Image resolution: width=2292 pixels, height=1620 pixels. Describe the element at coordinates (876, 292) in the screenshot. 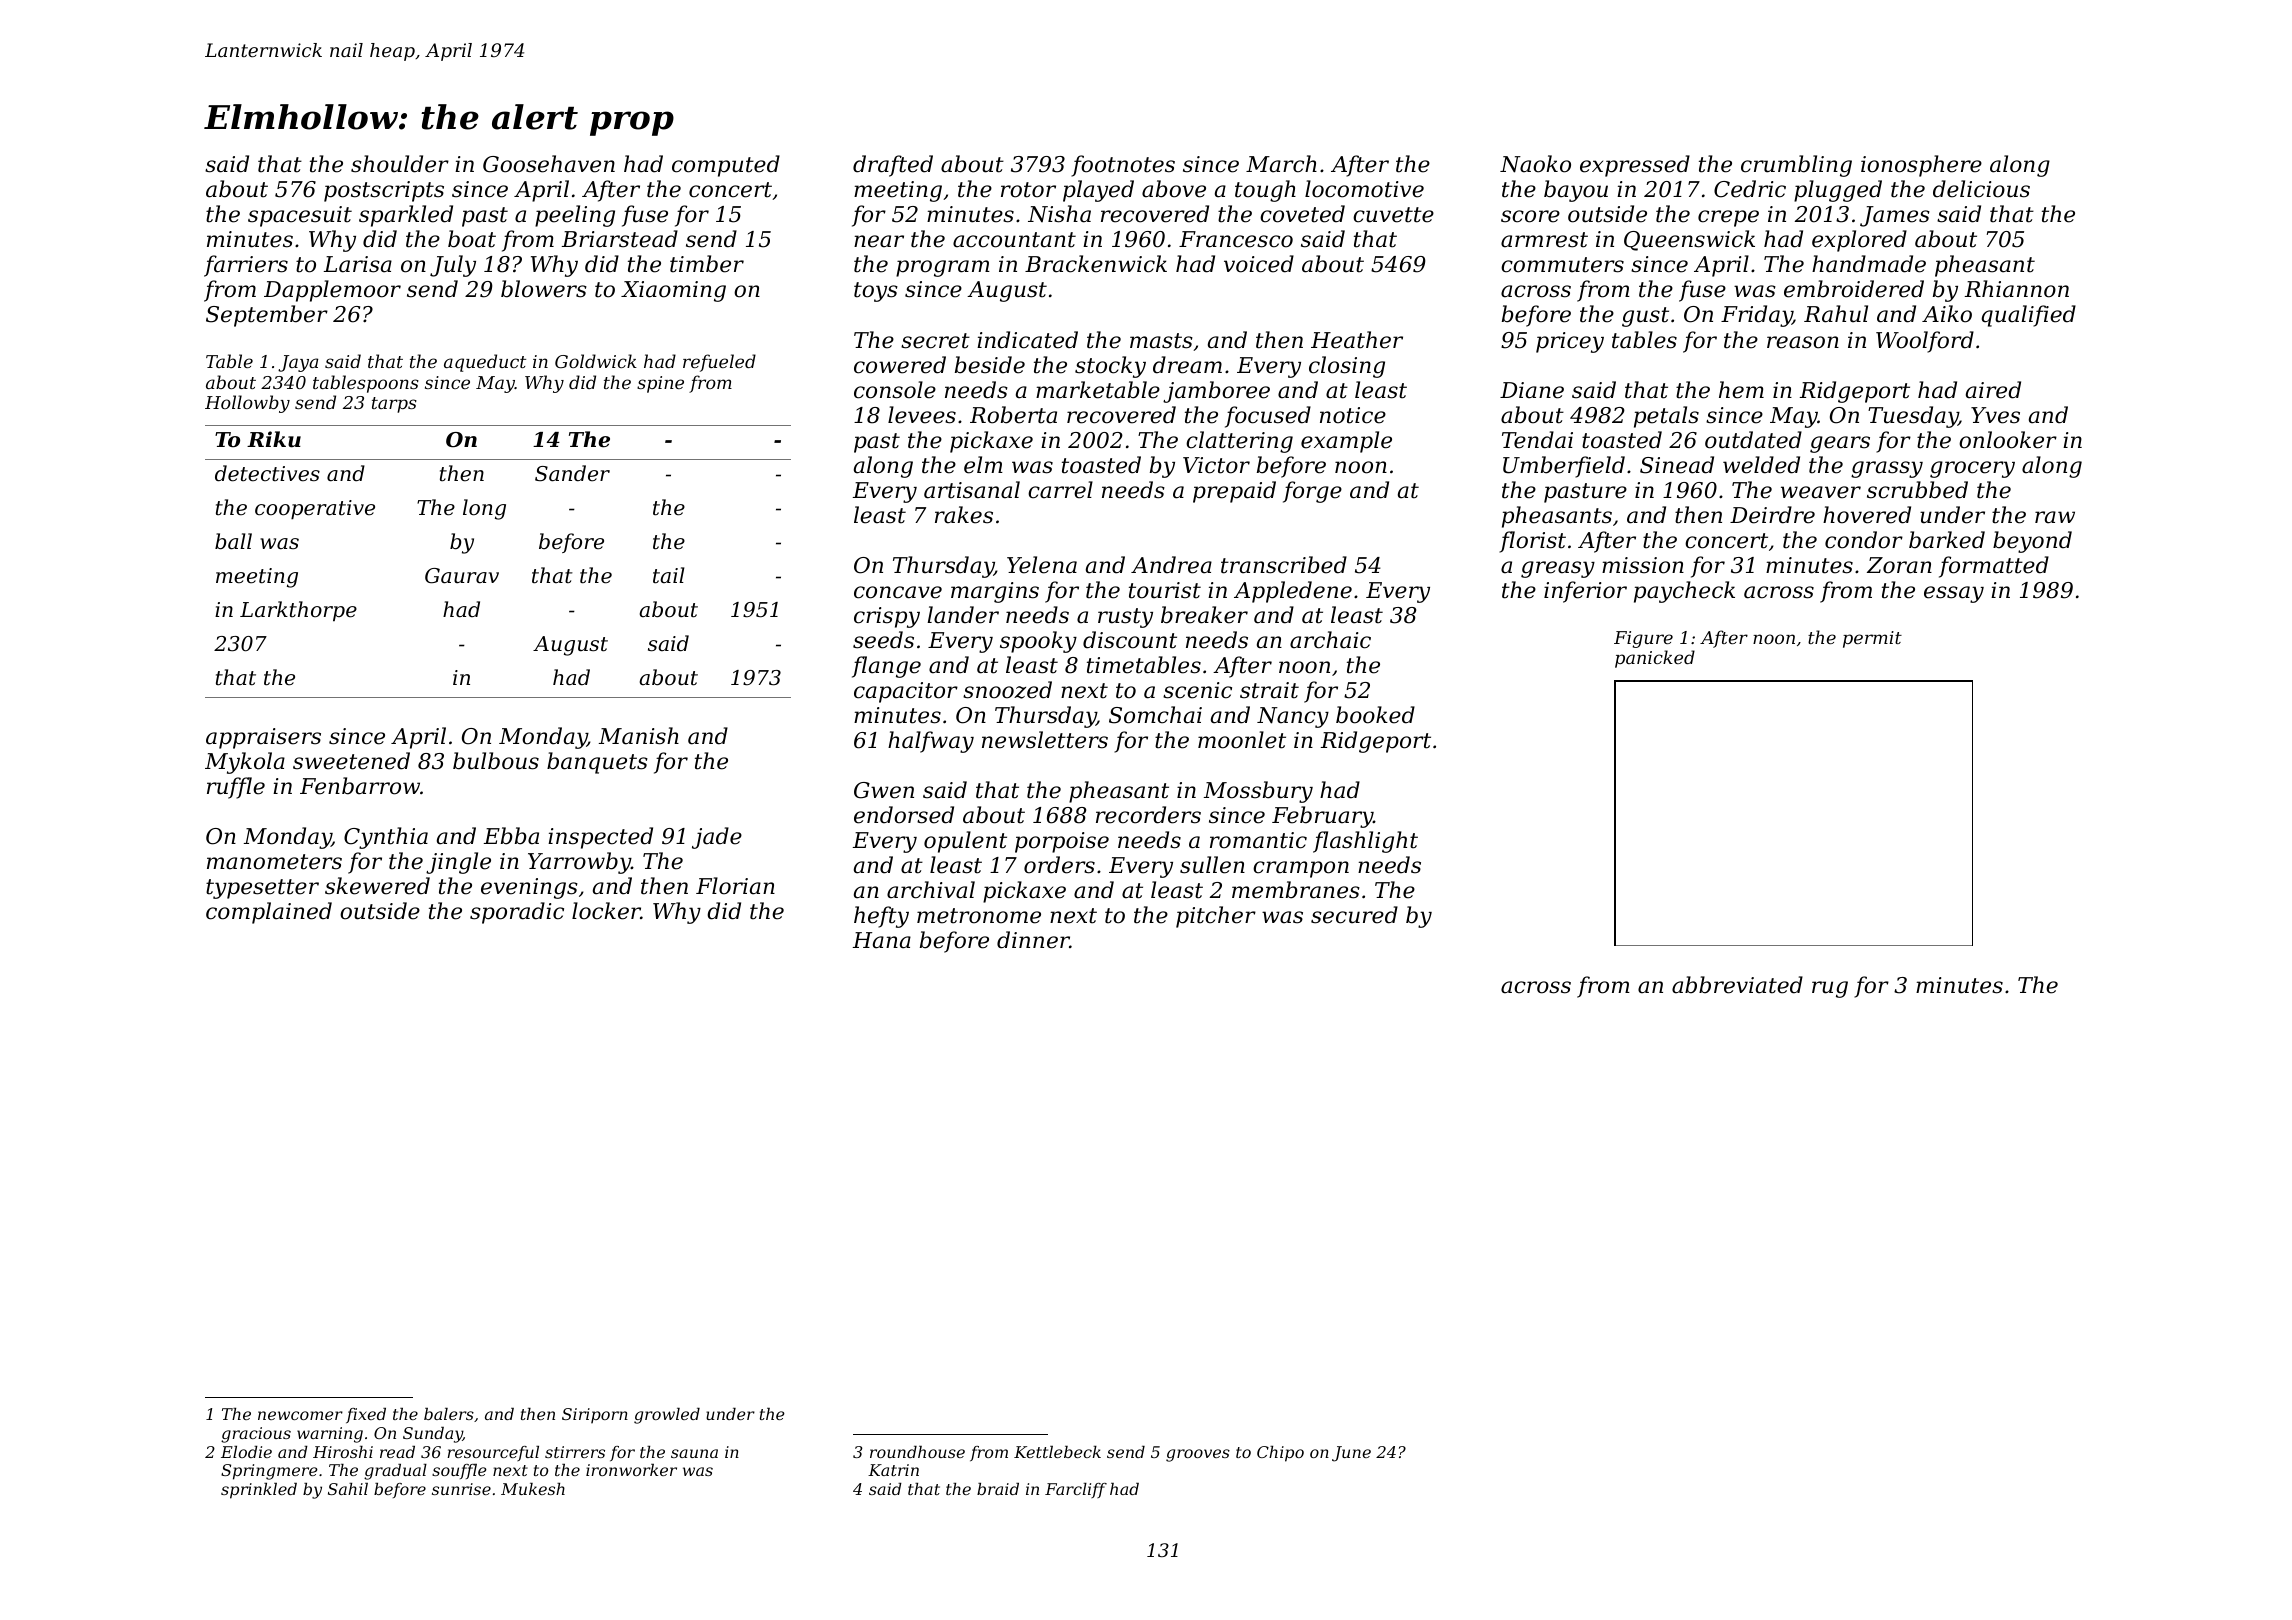

I see `toys` at that location.
